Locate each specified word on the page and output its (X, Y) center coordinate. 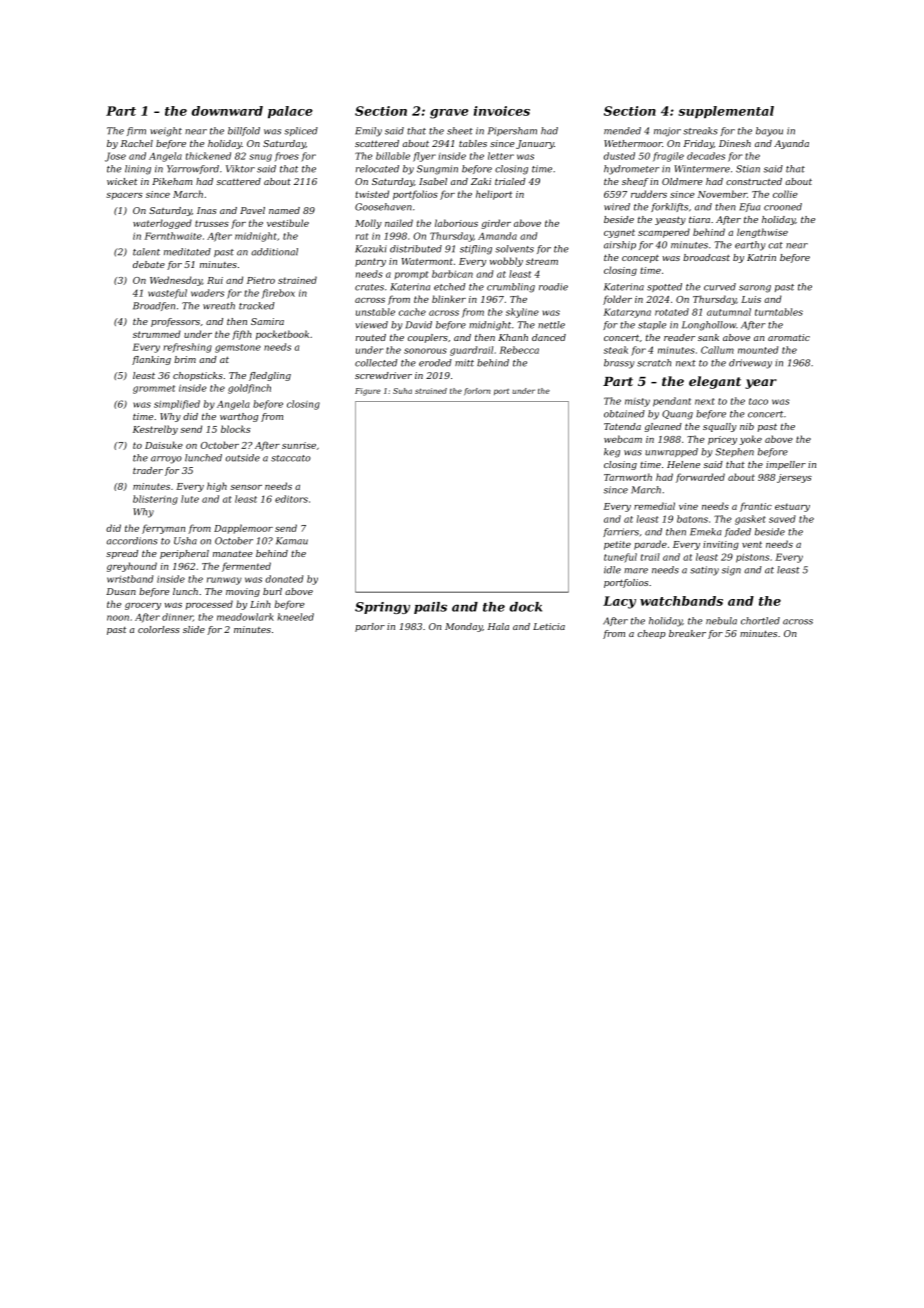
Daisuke (164, 445)
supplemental (726, 112)
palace (290, 112)
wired (617, 207)
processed (209, 605)
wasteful (167, 293)
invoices (502, 111)
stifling (476, 250)
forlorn (477, 391)
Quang (677, 415)
